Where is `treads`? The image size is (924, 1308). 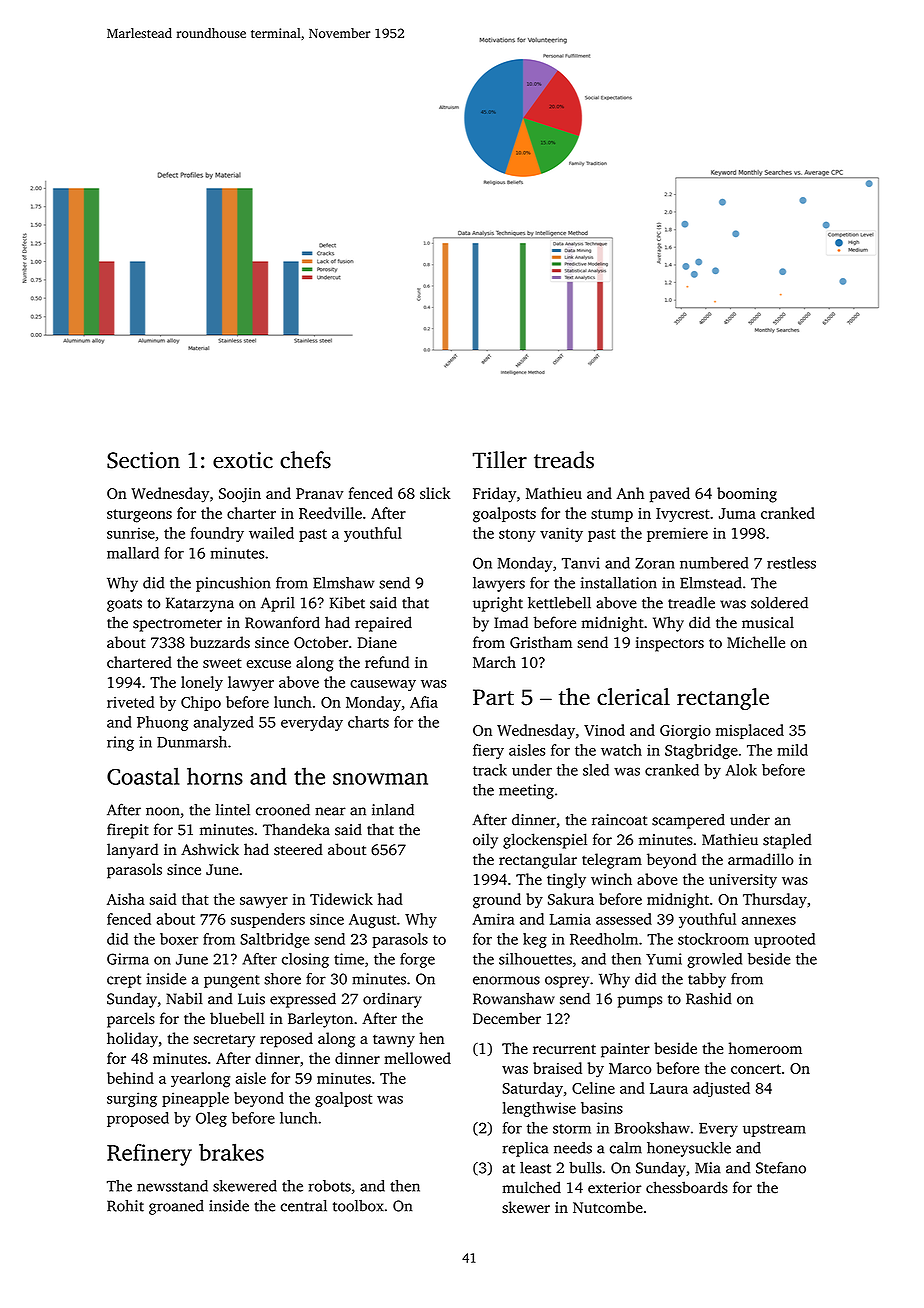 treads is located at coordinates (564, 460).
